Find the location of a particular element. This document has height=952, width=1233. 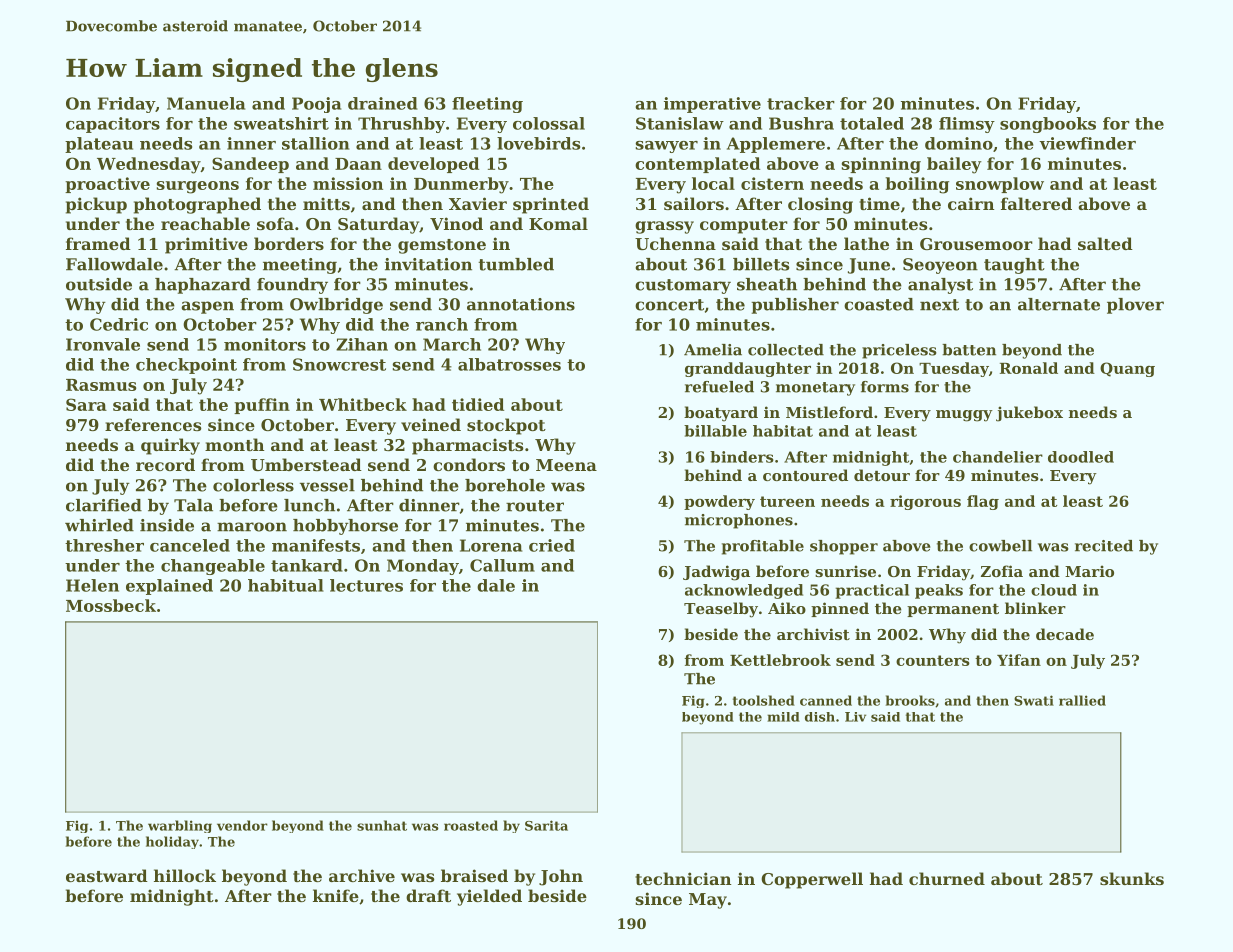

capacitors is located at coordinates (113, 125).
